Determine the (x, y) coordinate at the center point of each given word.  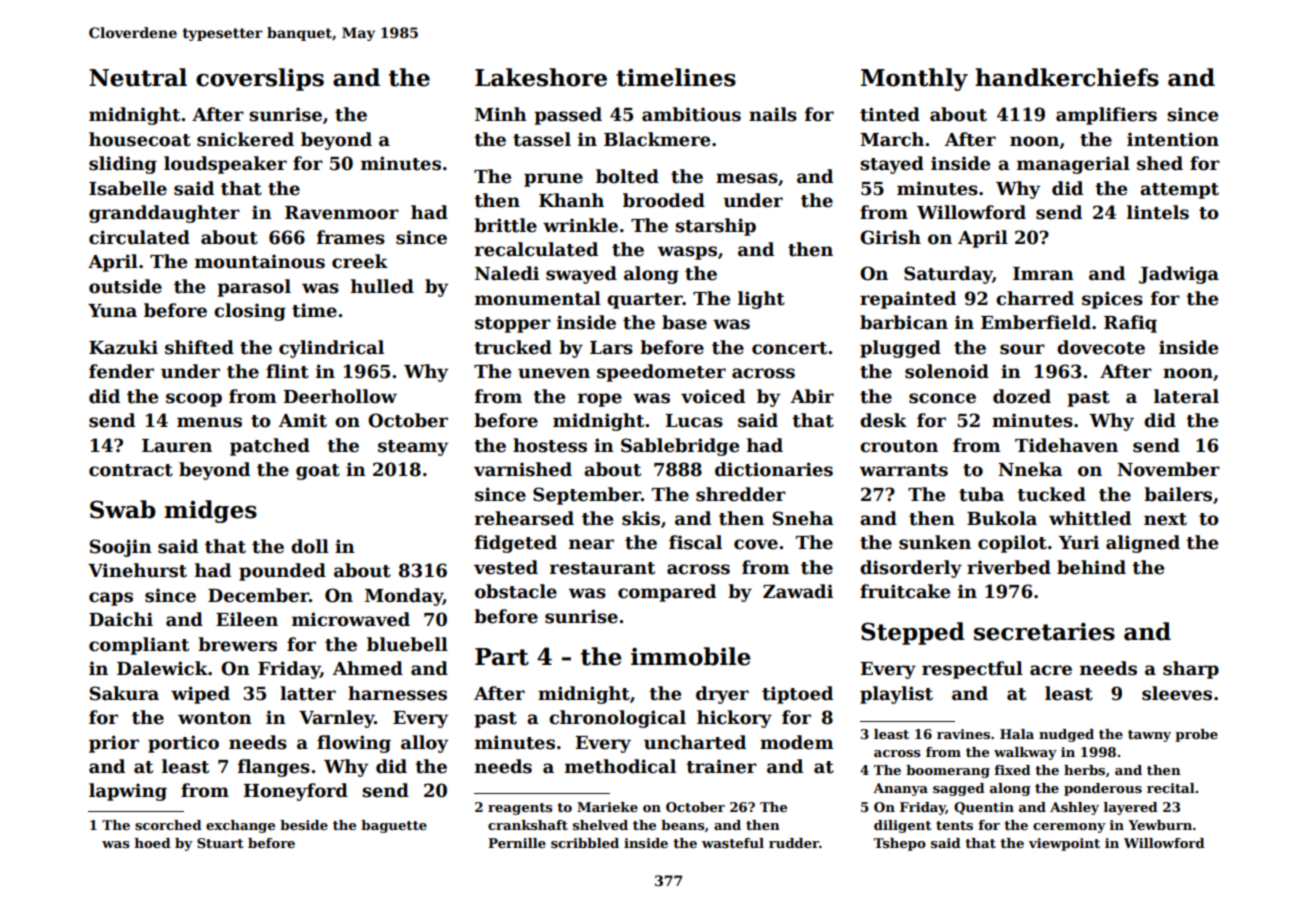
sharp (1191, 670)
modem (797, 742)
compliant (139, 646)
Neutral (138, 77)
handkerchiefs (1067, 77)
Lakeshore (541, 77)
